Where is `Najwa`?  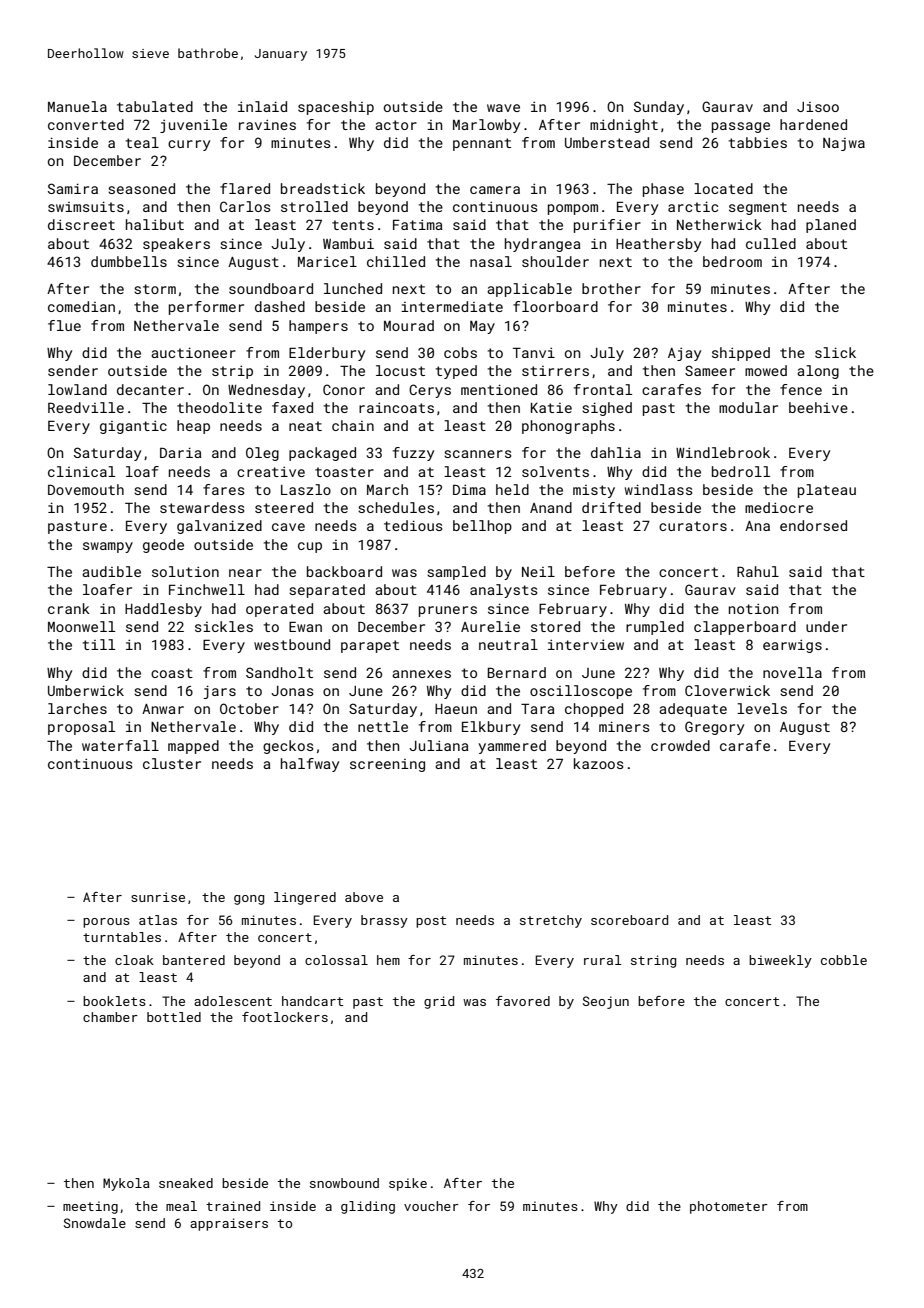
Najwa is located at coordinates (844, 144).
